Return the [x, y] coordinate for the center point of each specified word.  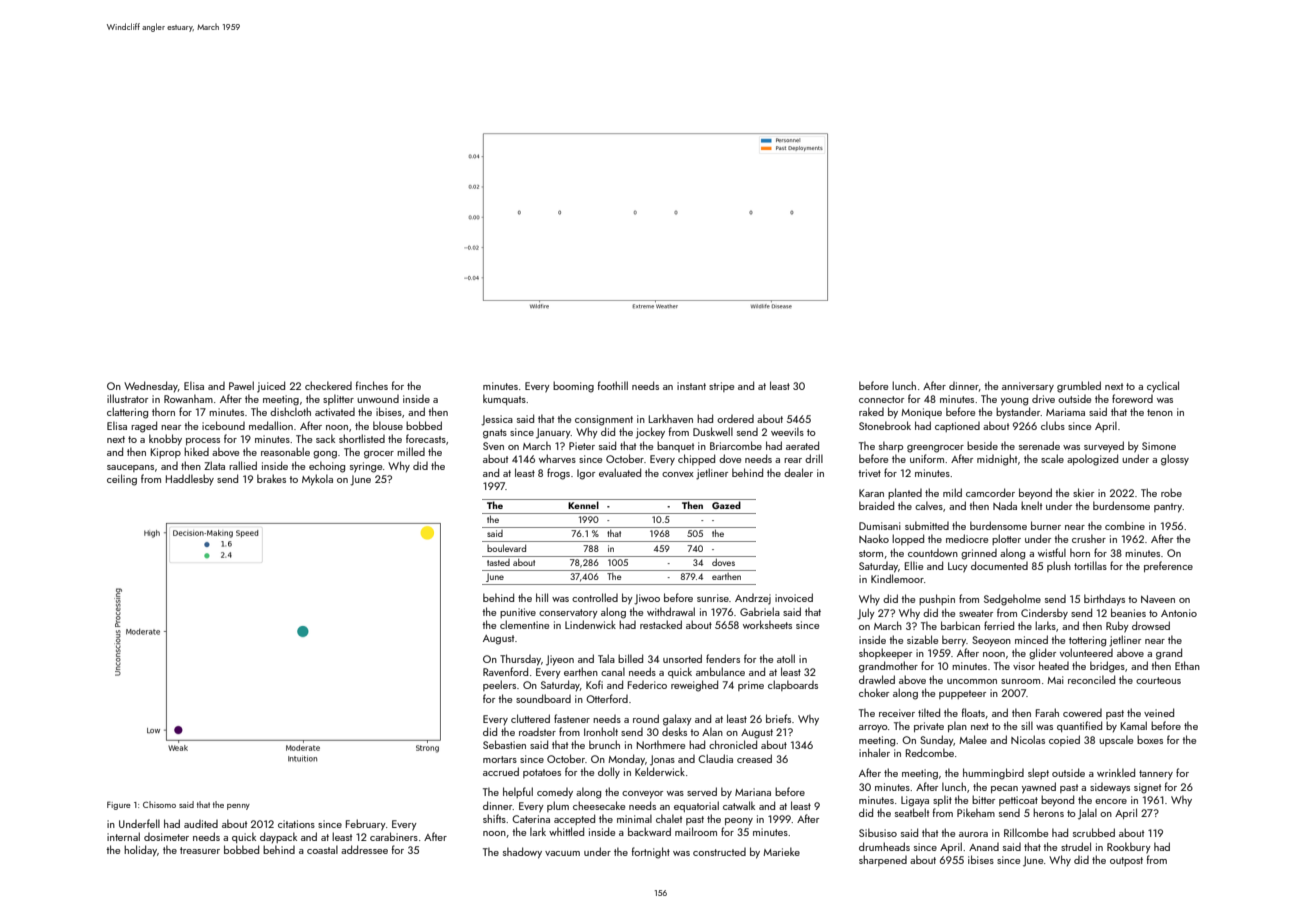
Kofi [594, 684]
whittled [566, 831]
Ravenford [505, 671]
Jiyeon [560, 660]
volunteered [1086, 652]
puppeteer [962, 694]
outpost [1126, 861]
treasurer [200, 850]
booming [573, 387]
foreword [1132, 398]
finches [372, 385]
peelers [499, 685]
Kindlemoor [897, 578]
